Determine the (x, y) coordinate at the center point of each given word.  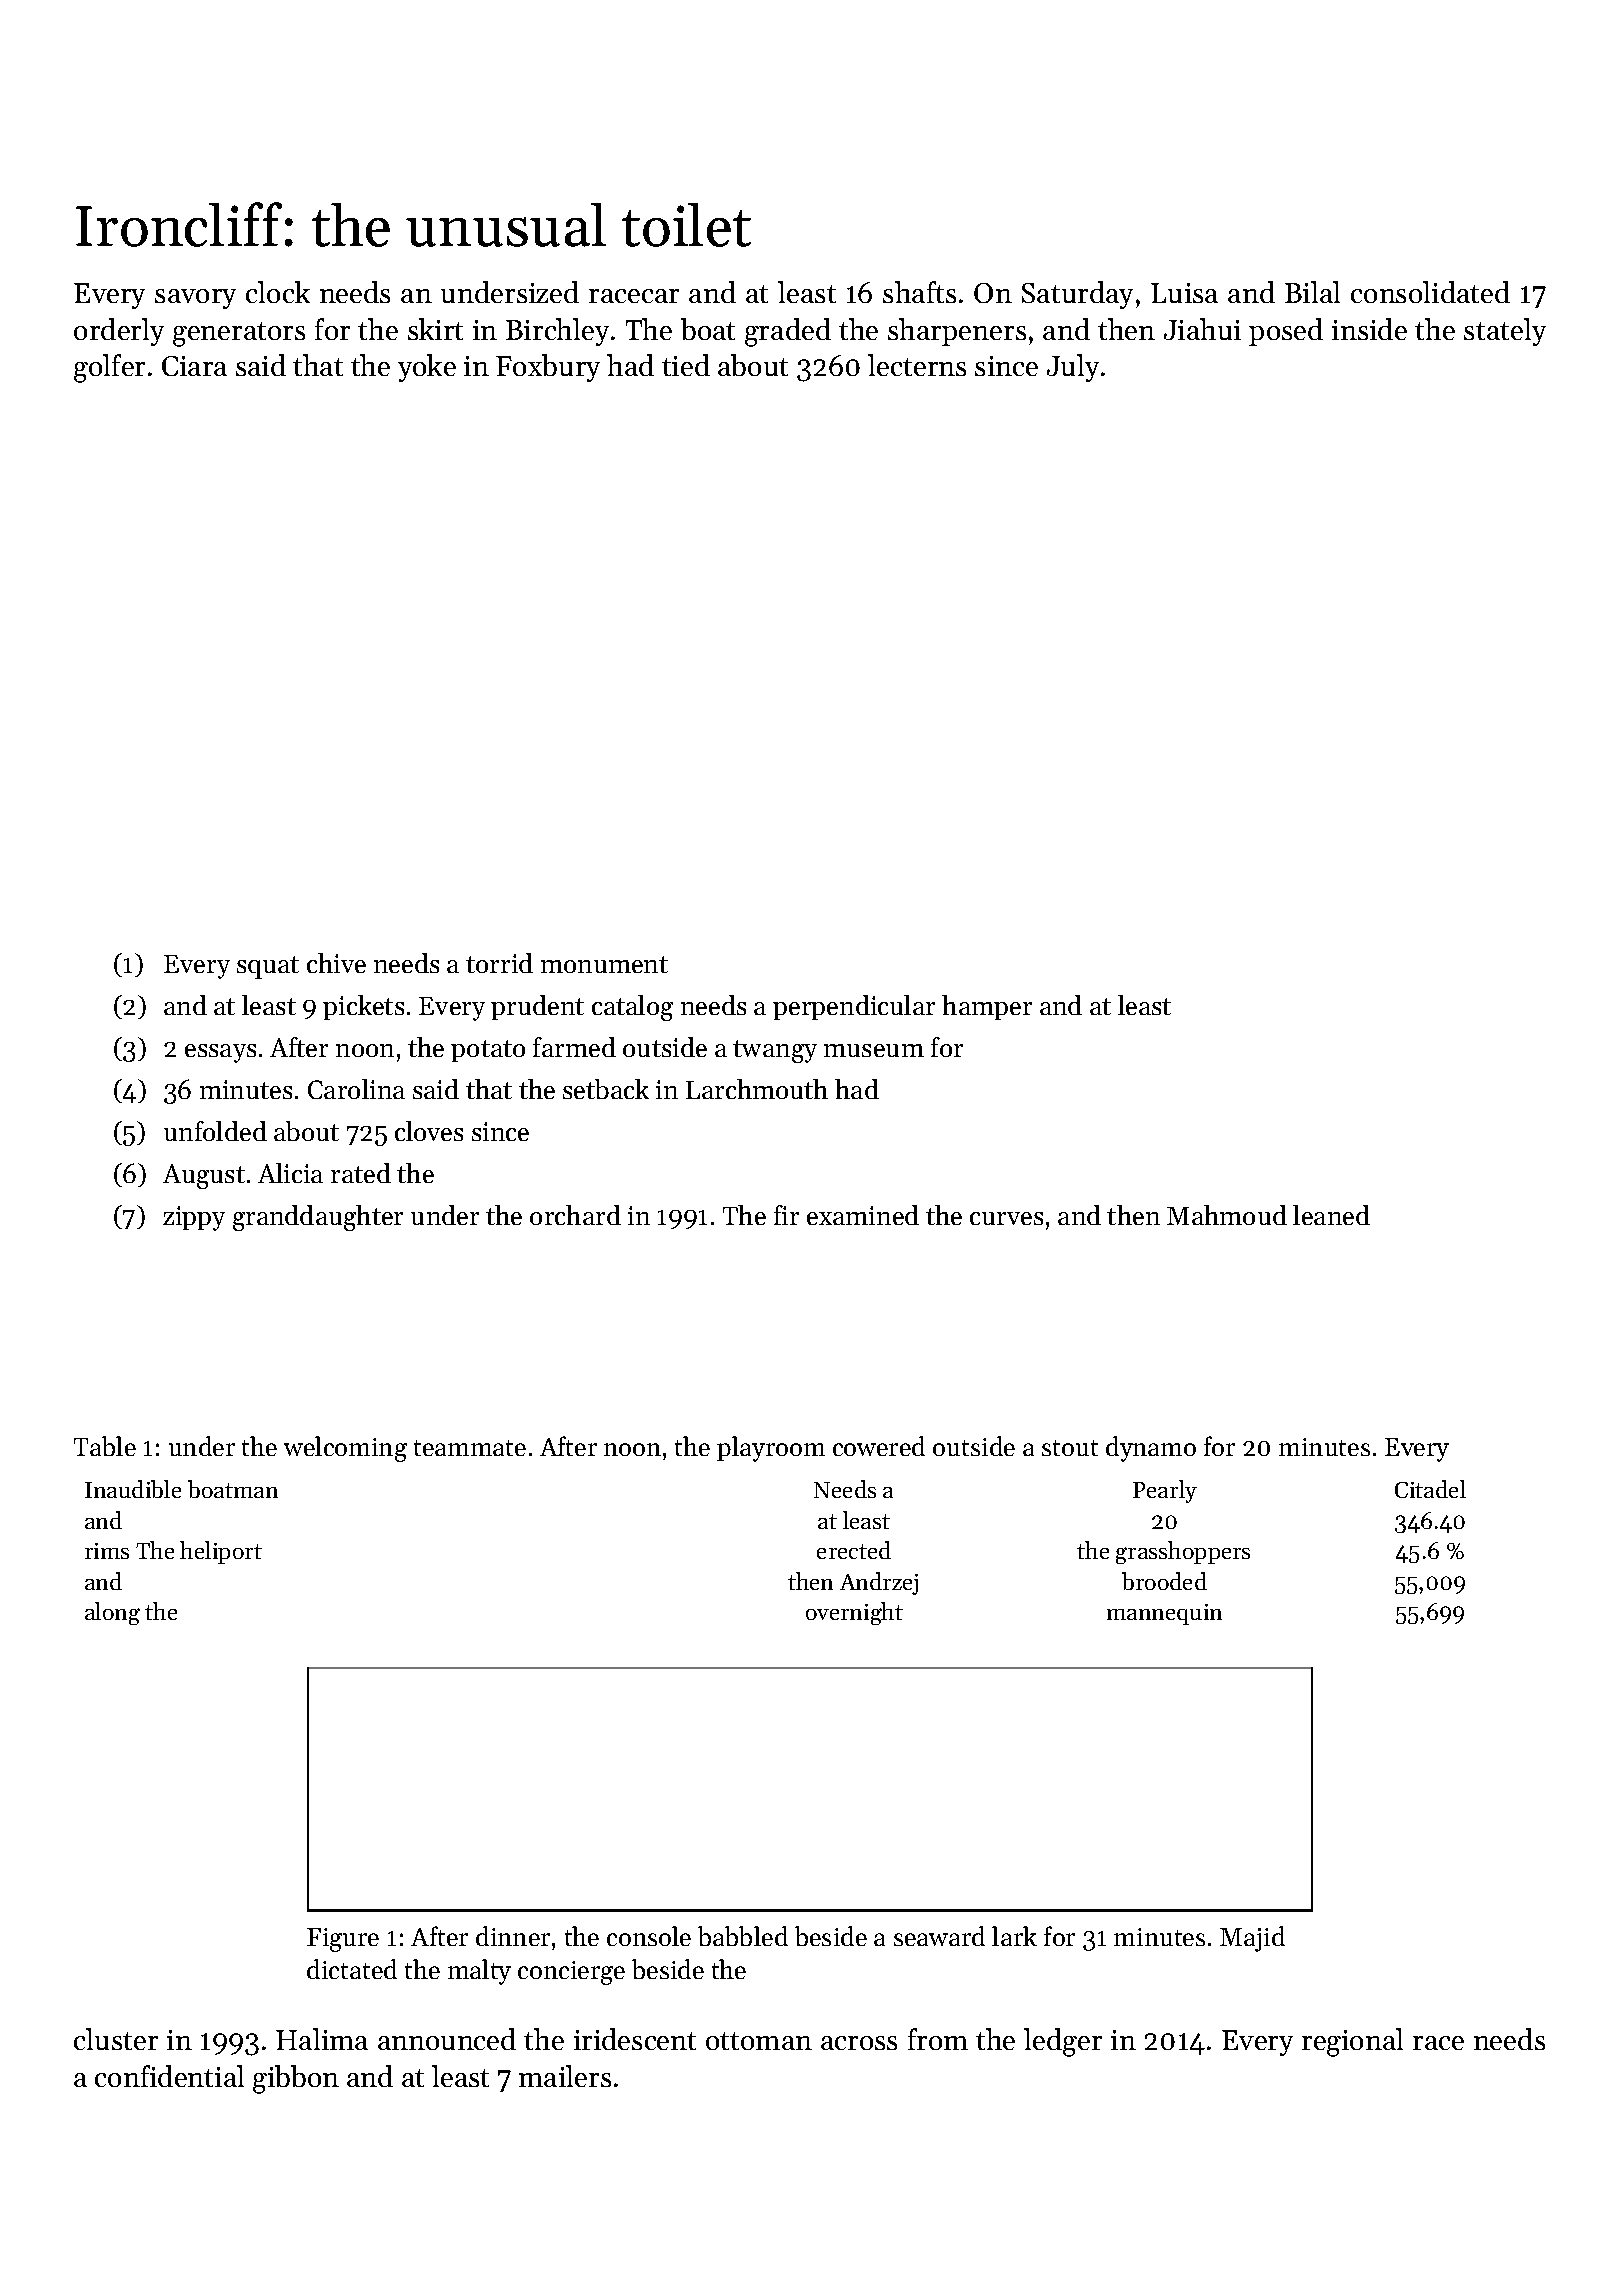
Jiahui (1202, 329)
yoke (427, 368)
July (1073, 368)
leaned (1331, 1215)
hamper (987, 1007)
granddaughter (318, 1218)
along (112, 1613)
